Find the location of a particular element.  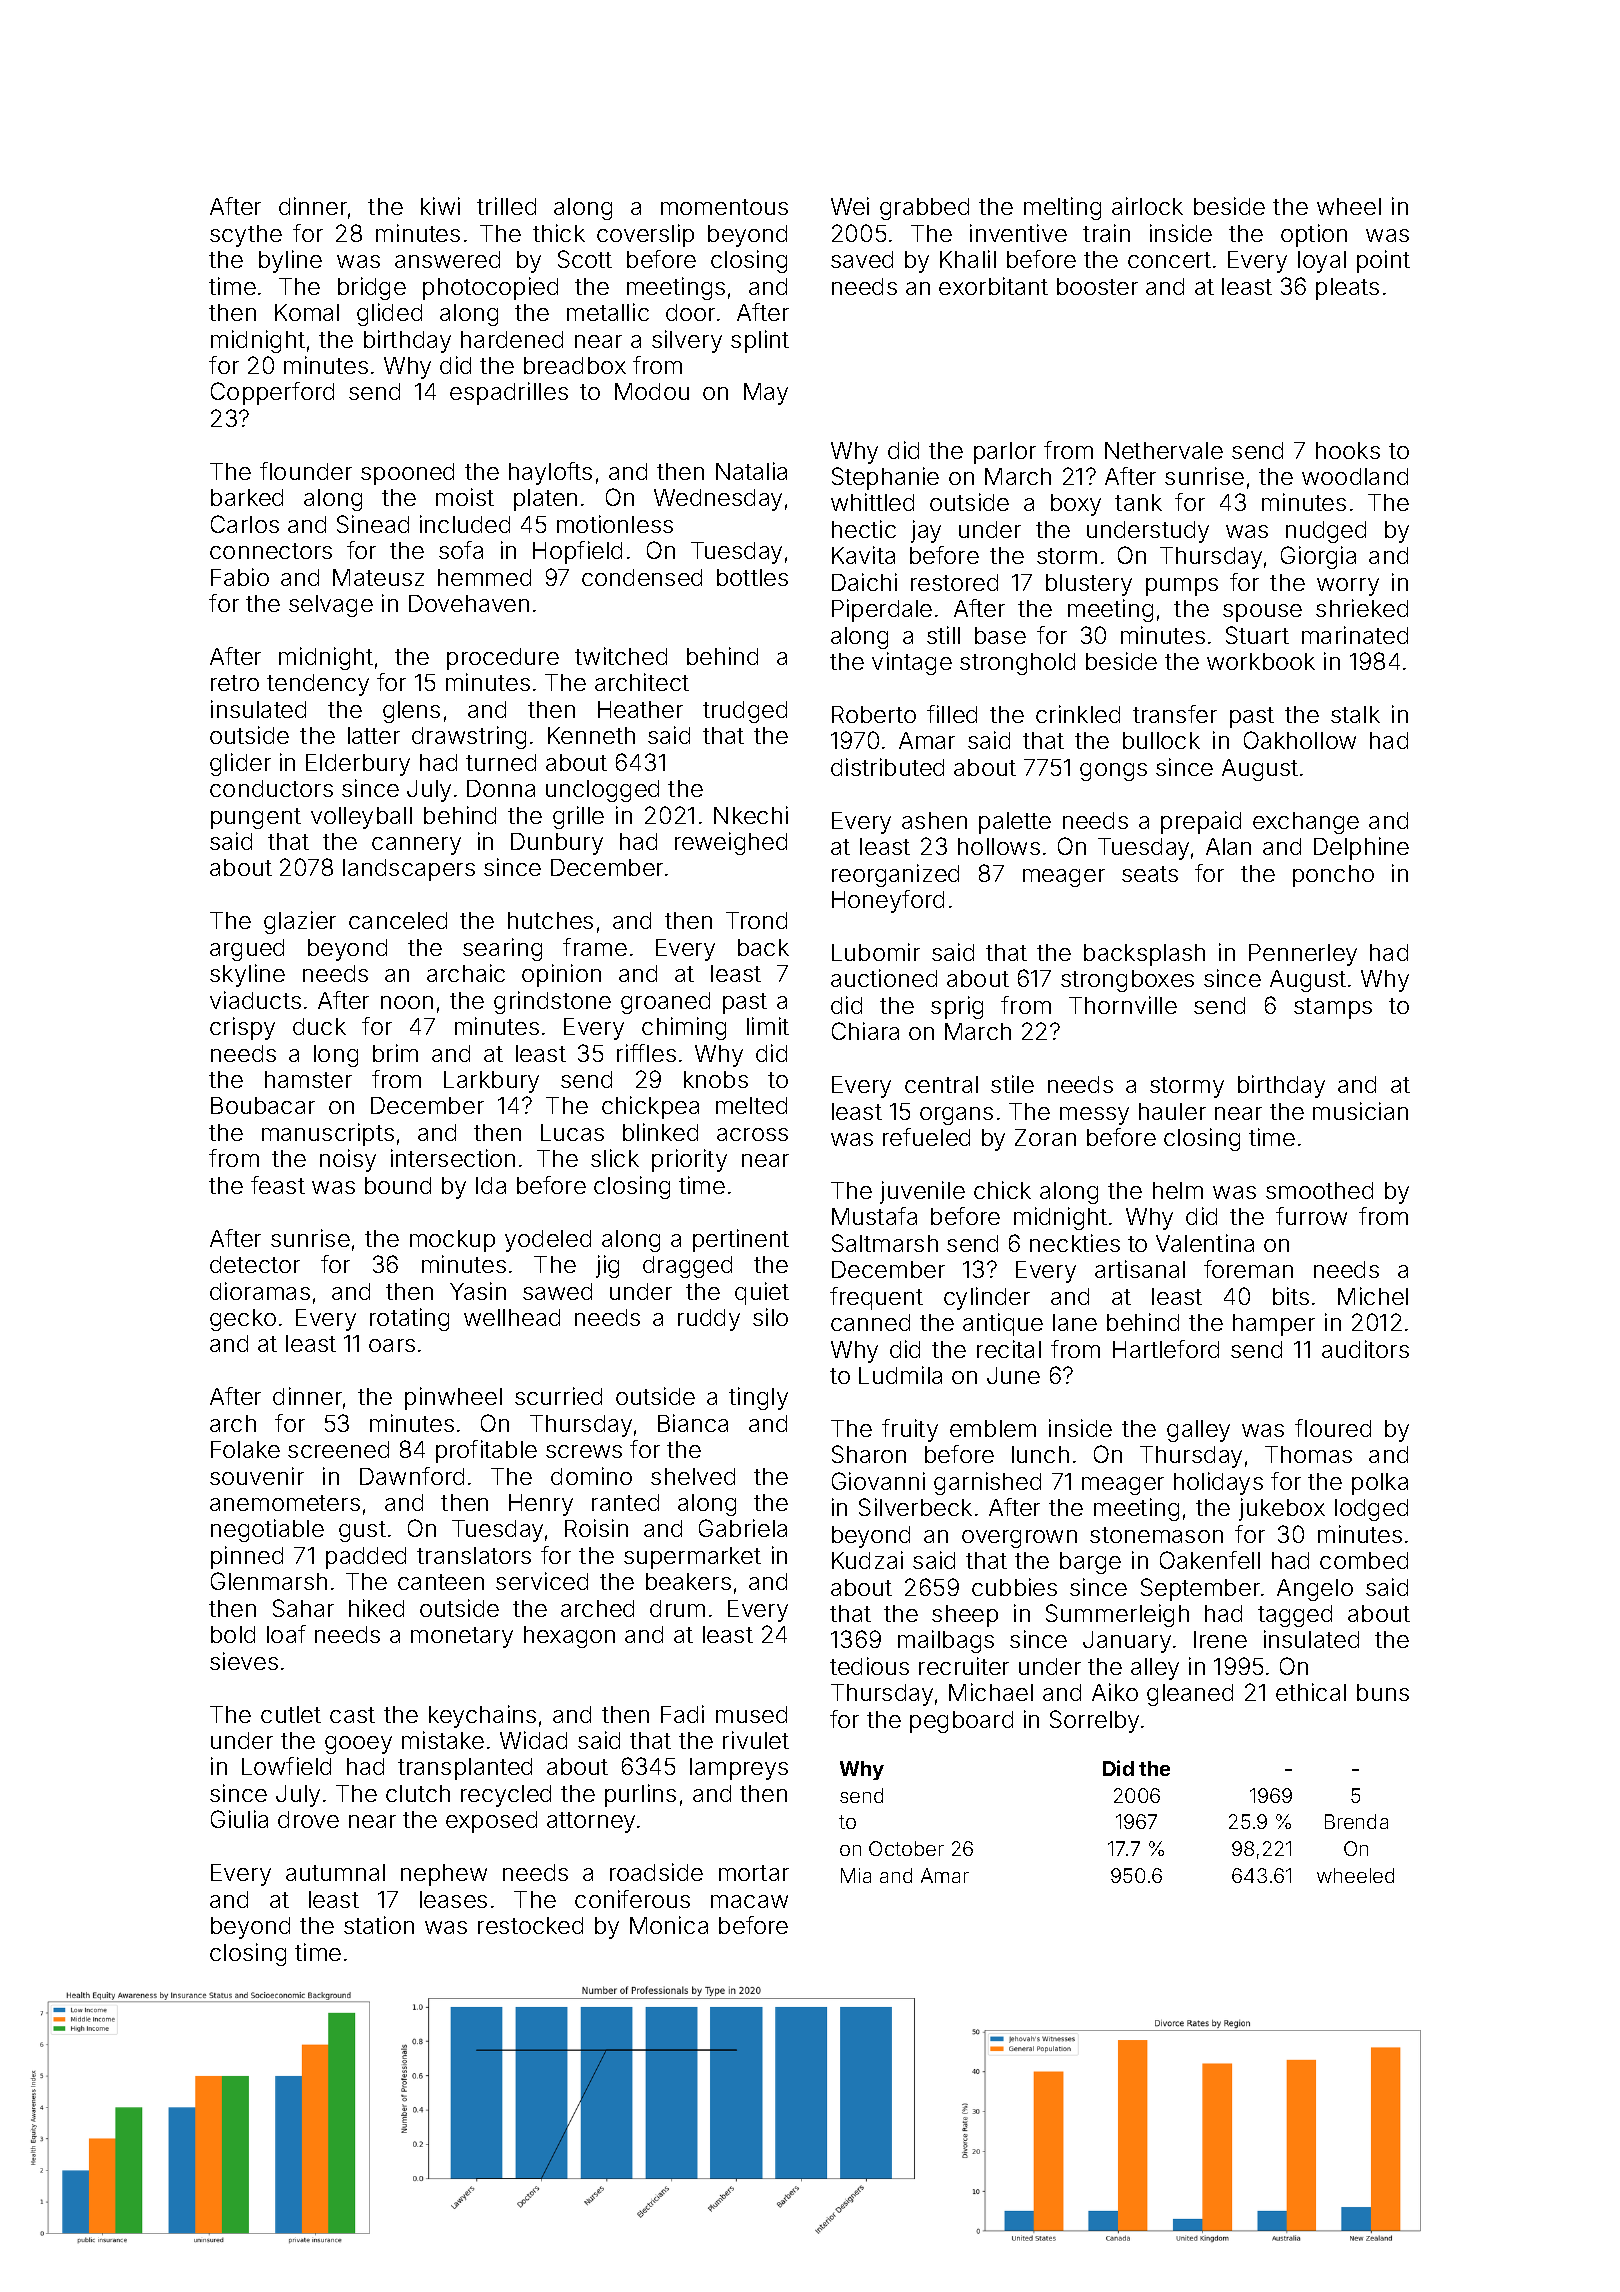

gecko is located at coordinates (243, 1320).
